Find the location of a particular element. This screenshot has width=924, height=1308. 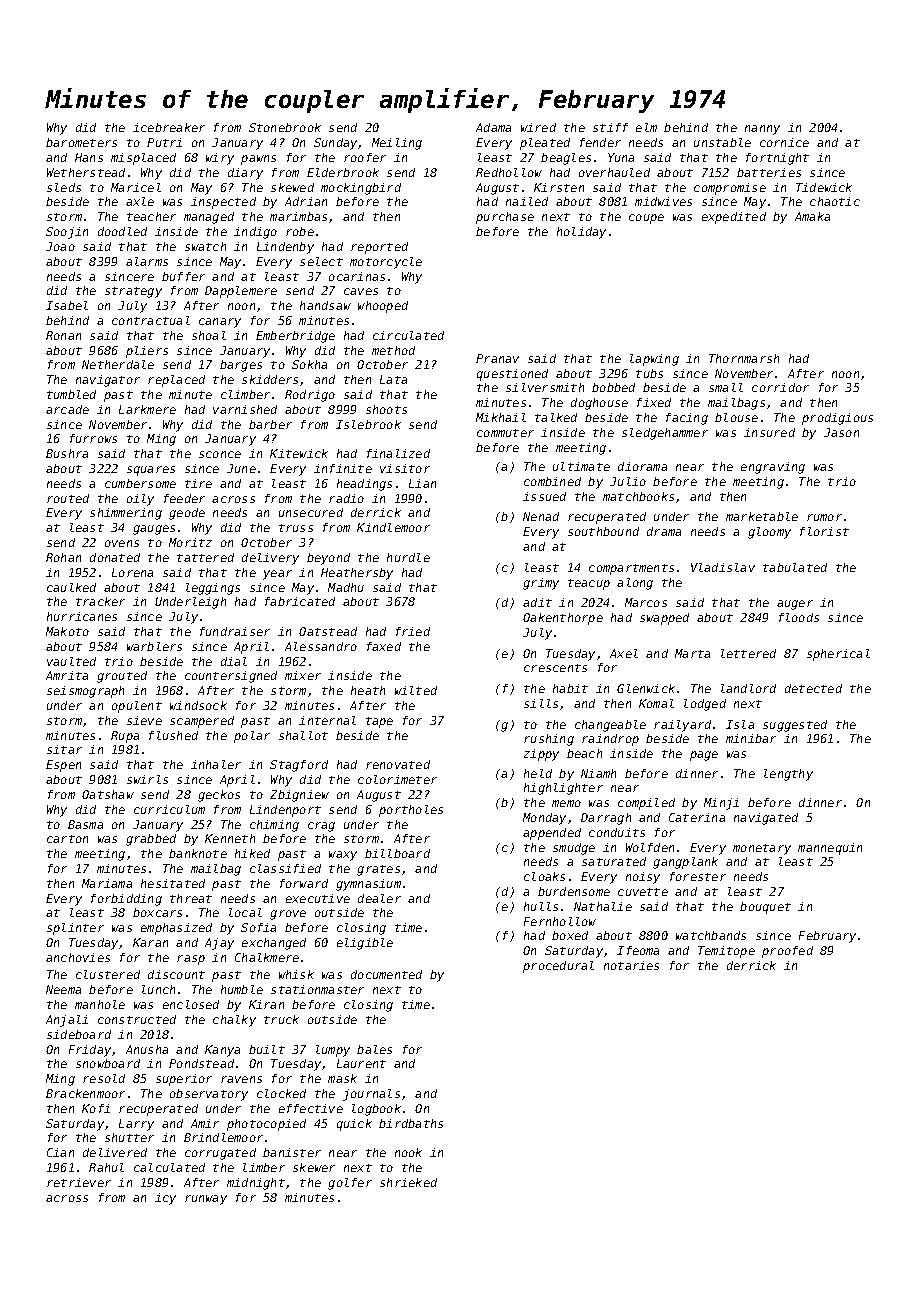

Adama is located at coordinates (493, 127).
